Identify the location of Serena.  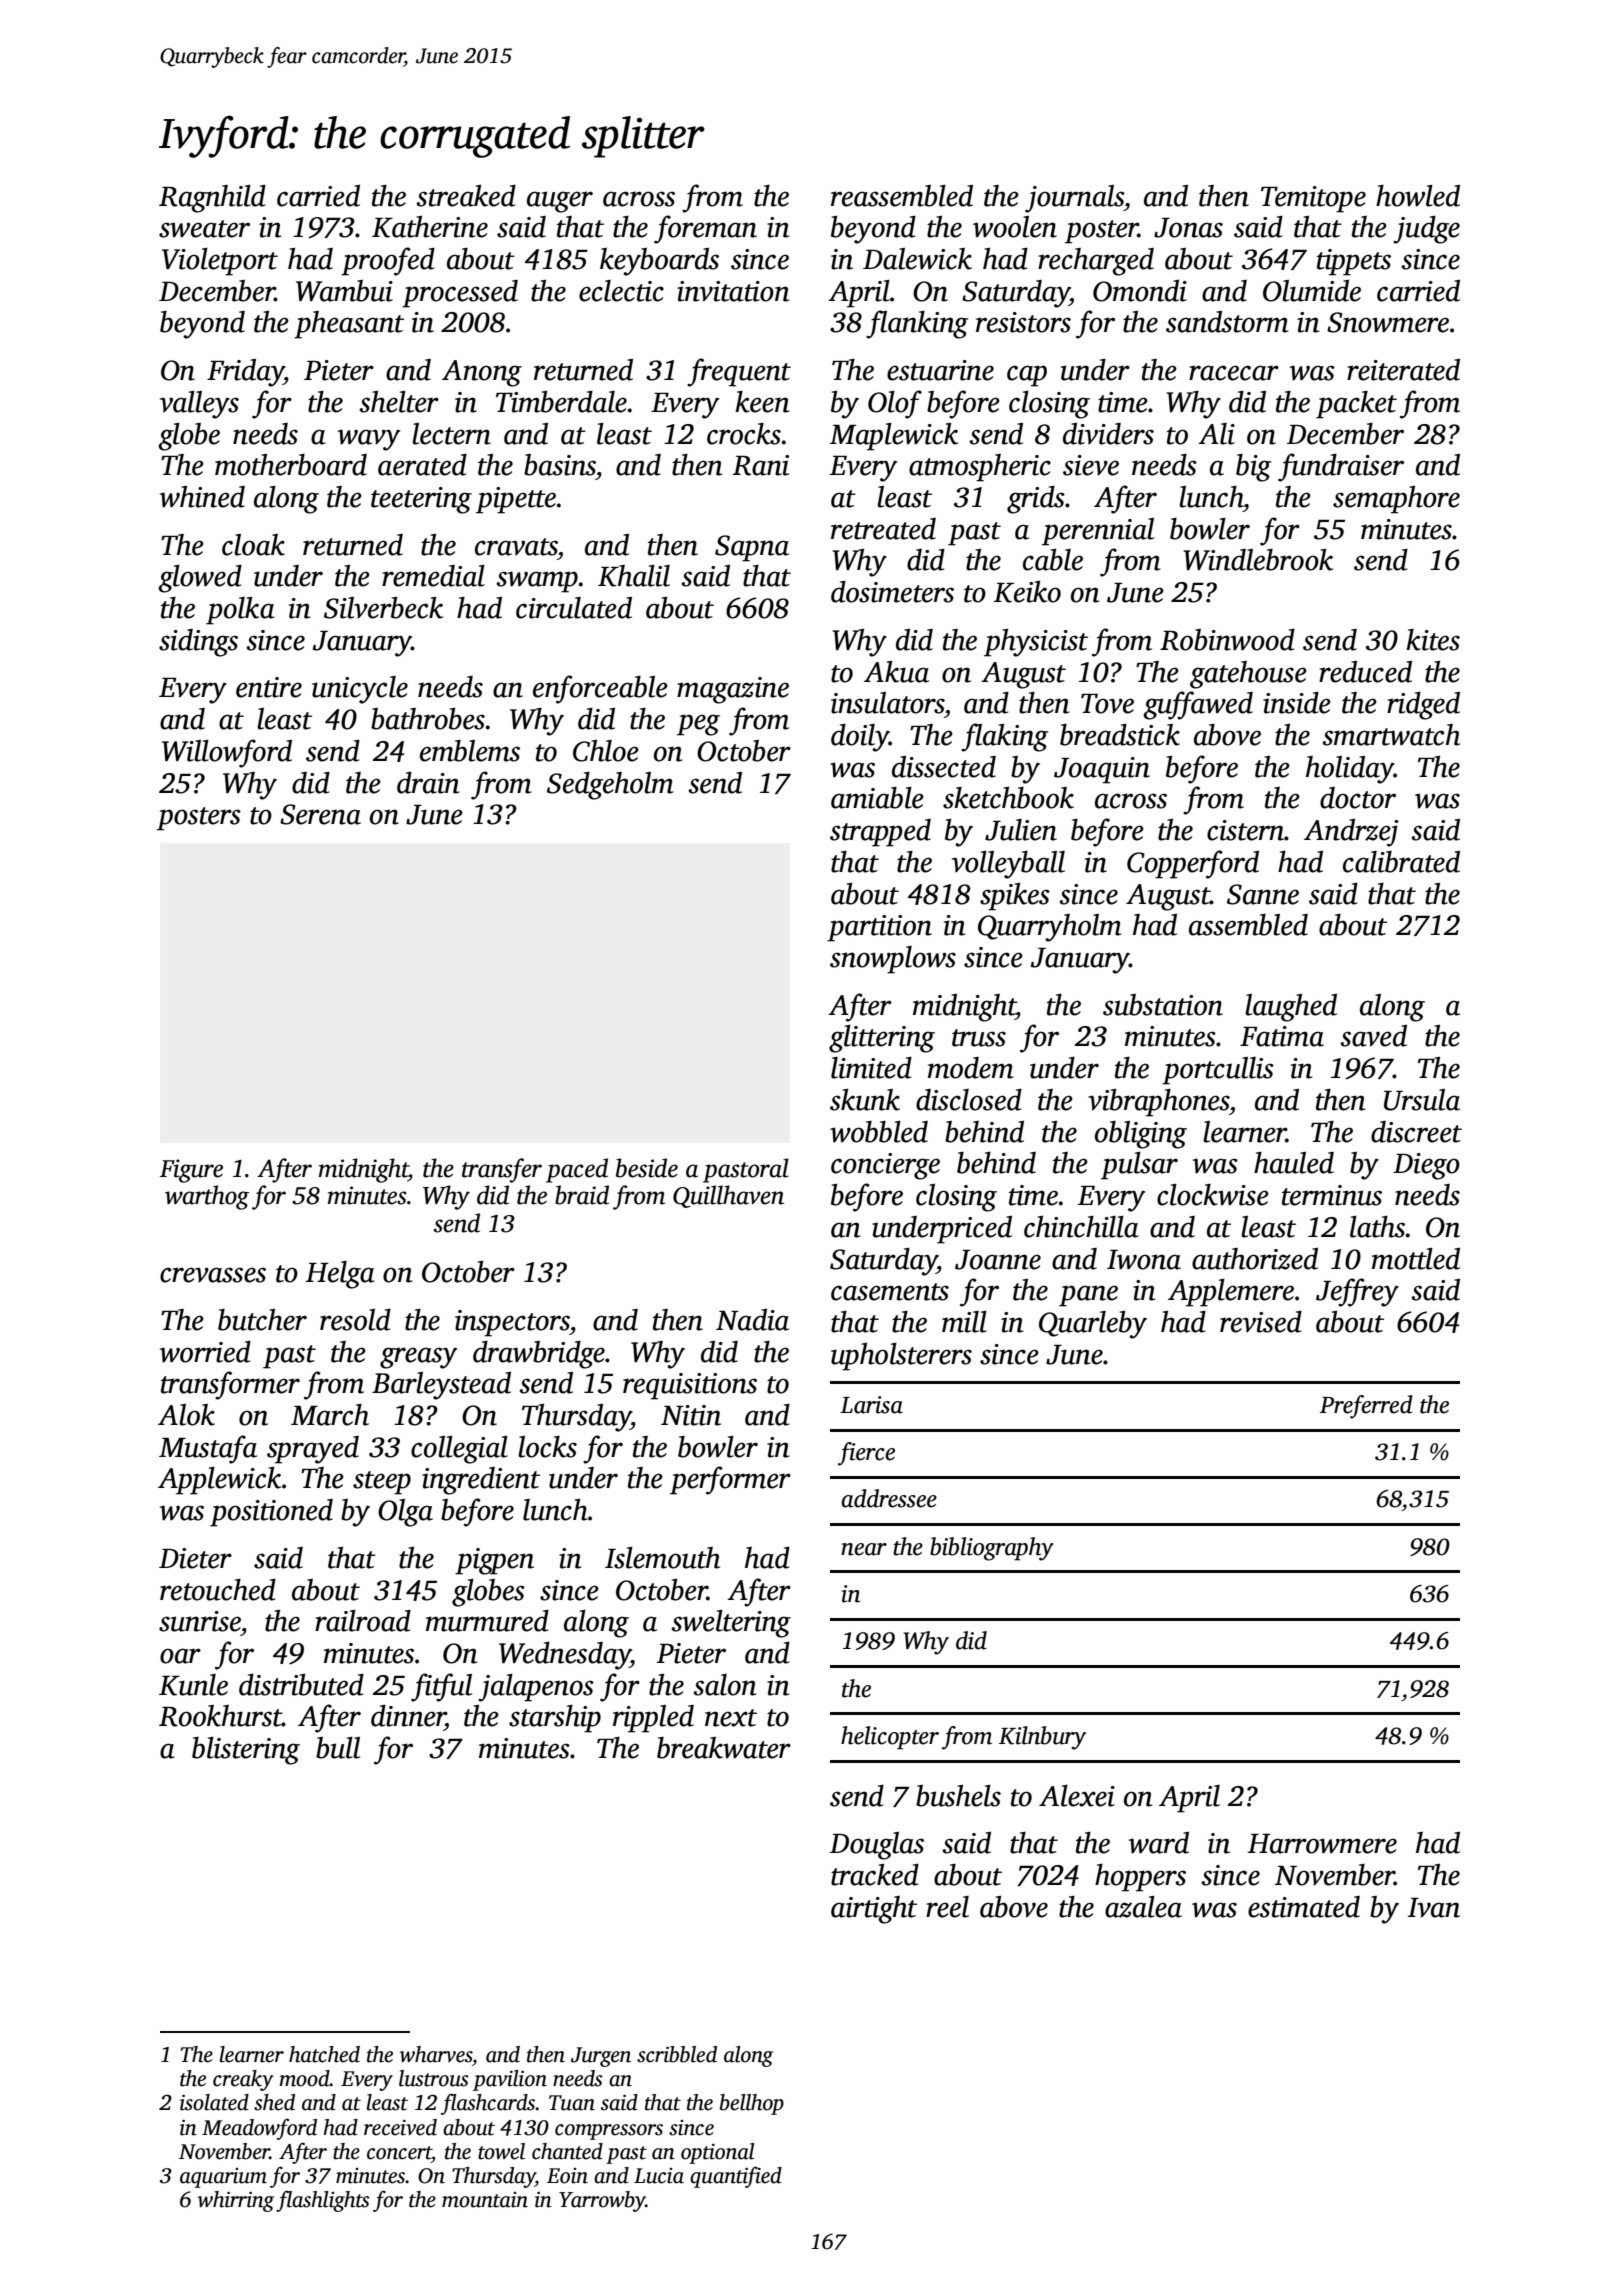
(320, 814).
